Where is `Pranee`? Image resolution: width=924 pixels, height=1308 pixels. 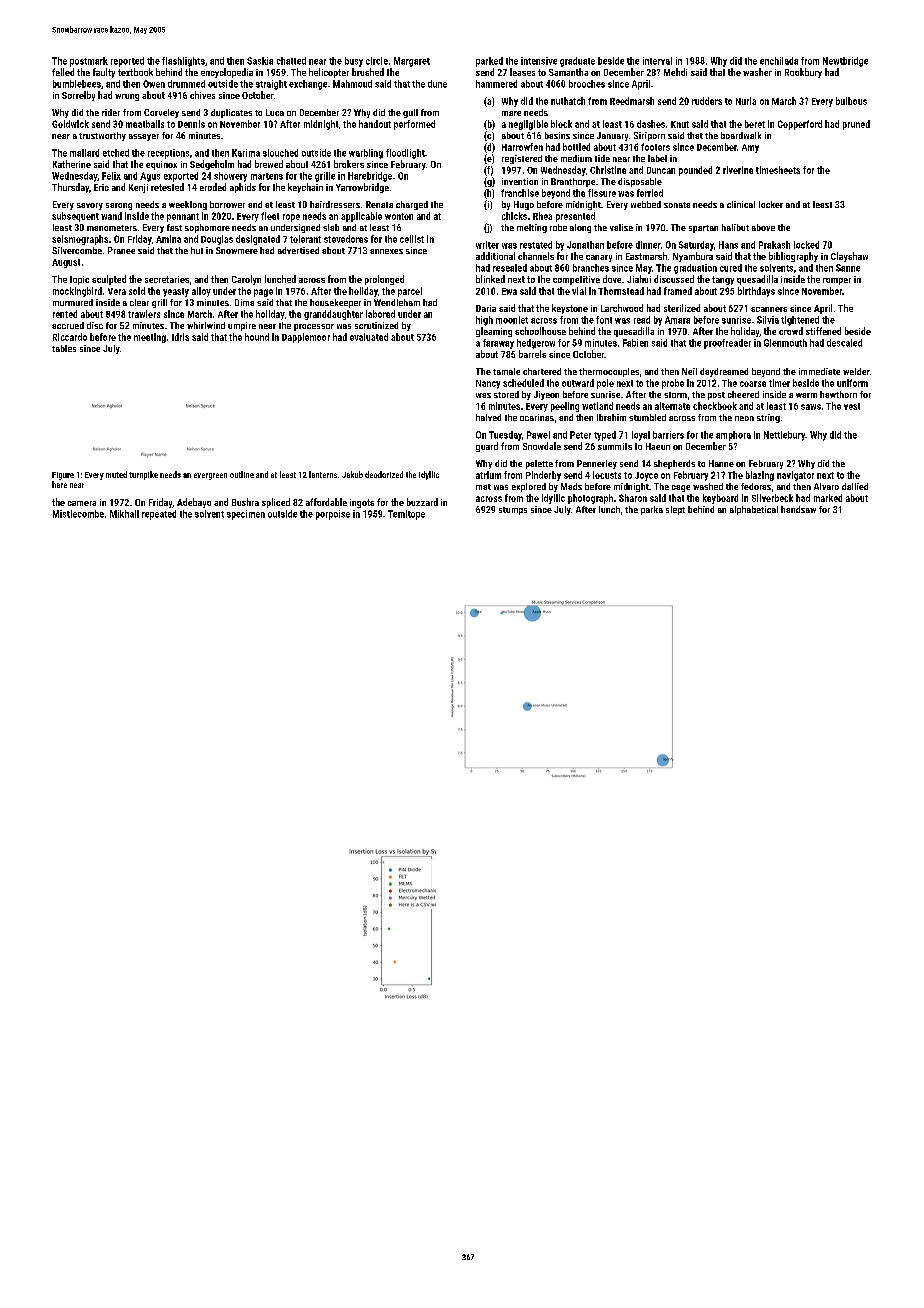
Pranee is located at coordinates (121, 250).
